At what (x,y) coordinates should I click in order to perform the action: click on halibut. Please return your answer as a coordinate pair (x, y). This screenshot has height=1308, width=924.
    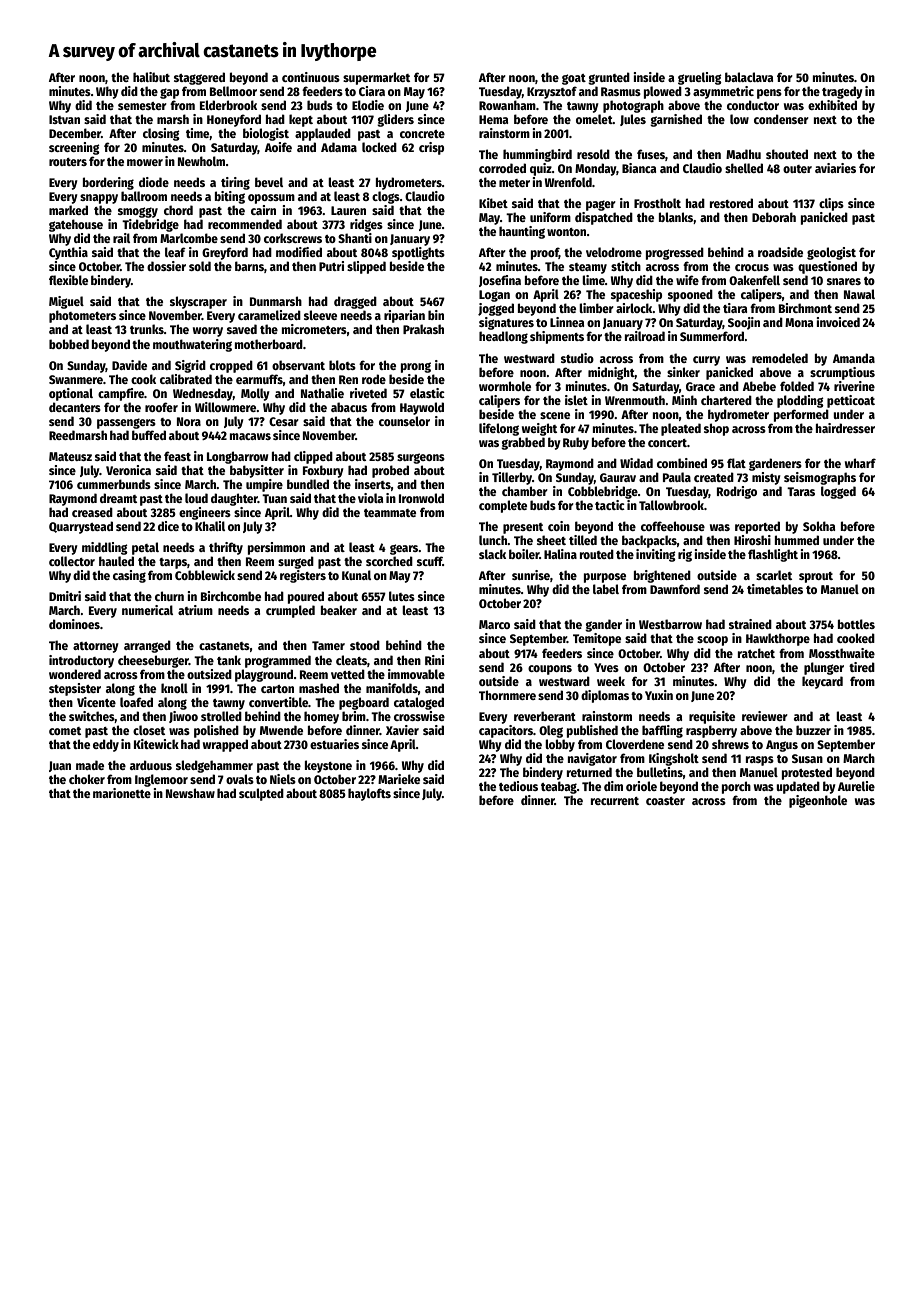
    Looking at the image, I should click on (151, 77).
